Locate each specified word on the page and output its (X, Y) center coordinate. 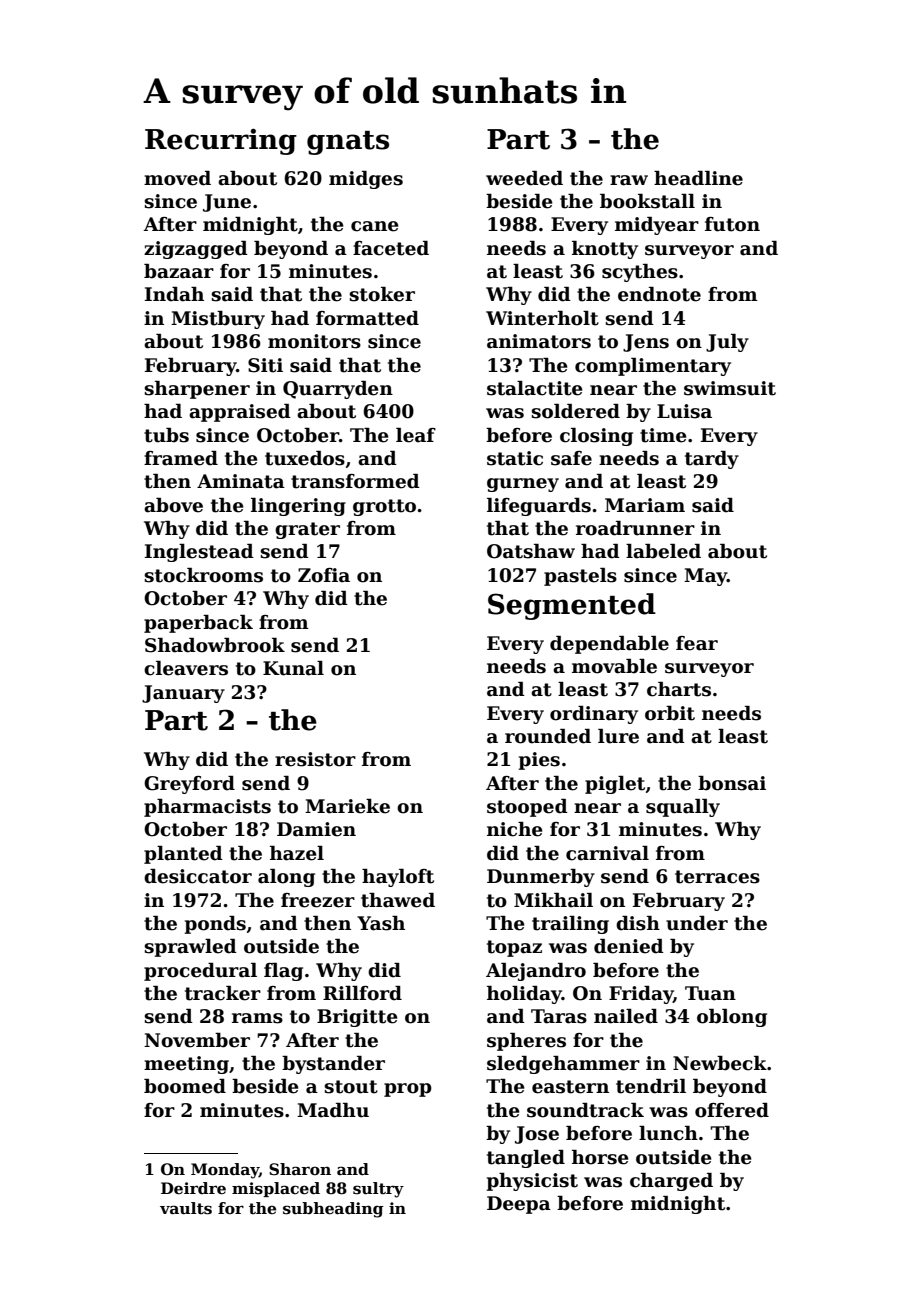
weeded (524, 178)
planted (183, 855)
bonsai (732, 783)
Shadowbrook (215, 645)
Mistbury (218, 320)
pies (539, 761)
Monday (225, 1171)
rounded (548, 736)
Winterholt (542, 318)
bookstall (647, 201)
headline (698, 178)
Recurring (221, 141)
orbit (670, 713)
